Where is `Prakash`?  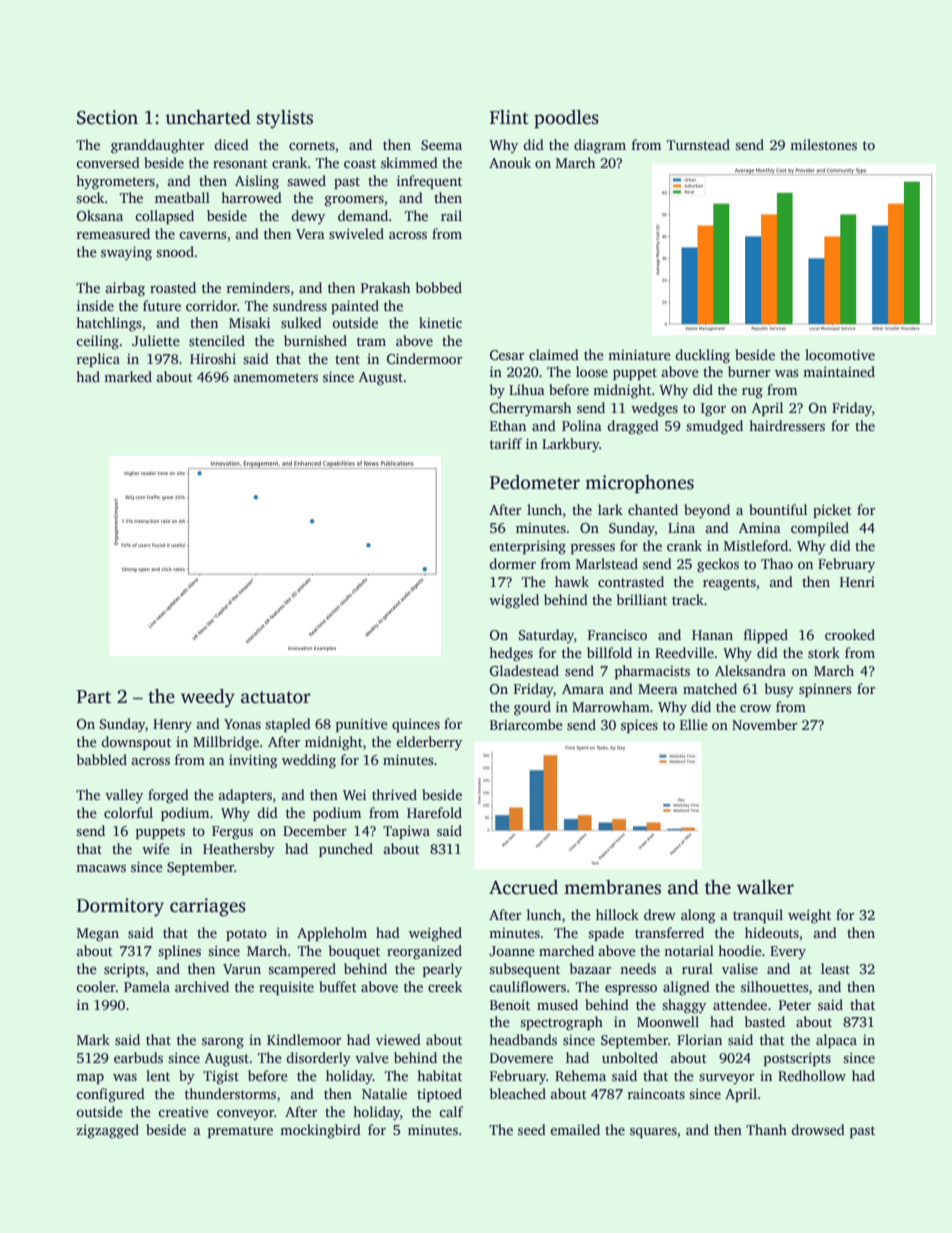
Prakash is located at coordinates (385, 287).
